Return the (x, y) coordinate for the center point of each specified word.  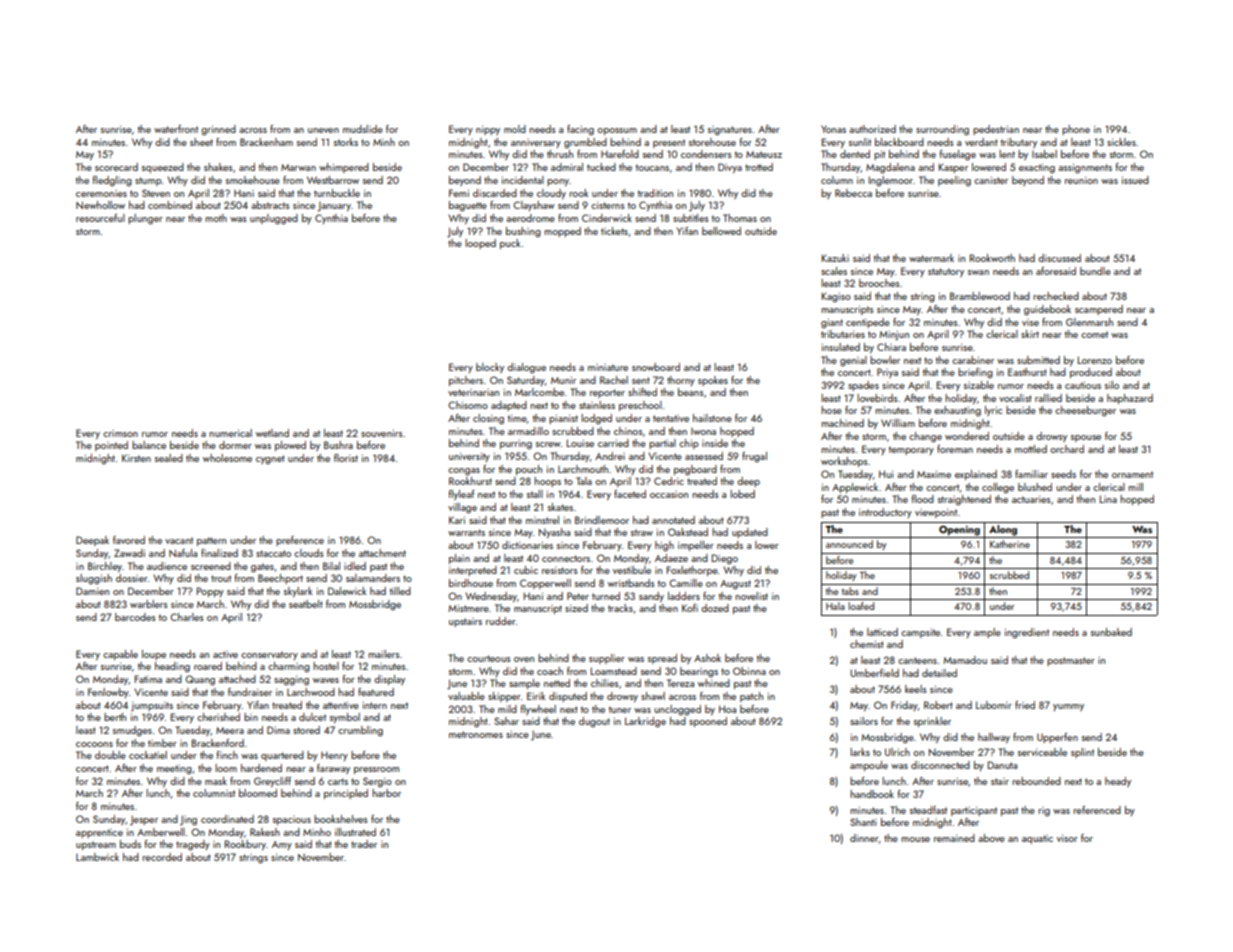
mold (515, 129)
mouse (915, 839)
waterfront (176, 129)
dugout (594, 722)
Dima (278, 730)
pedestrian (996, 130)
